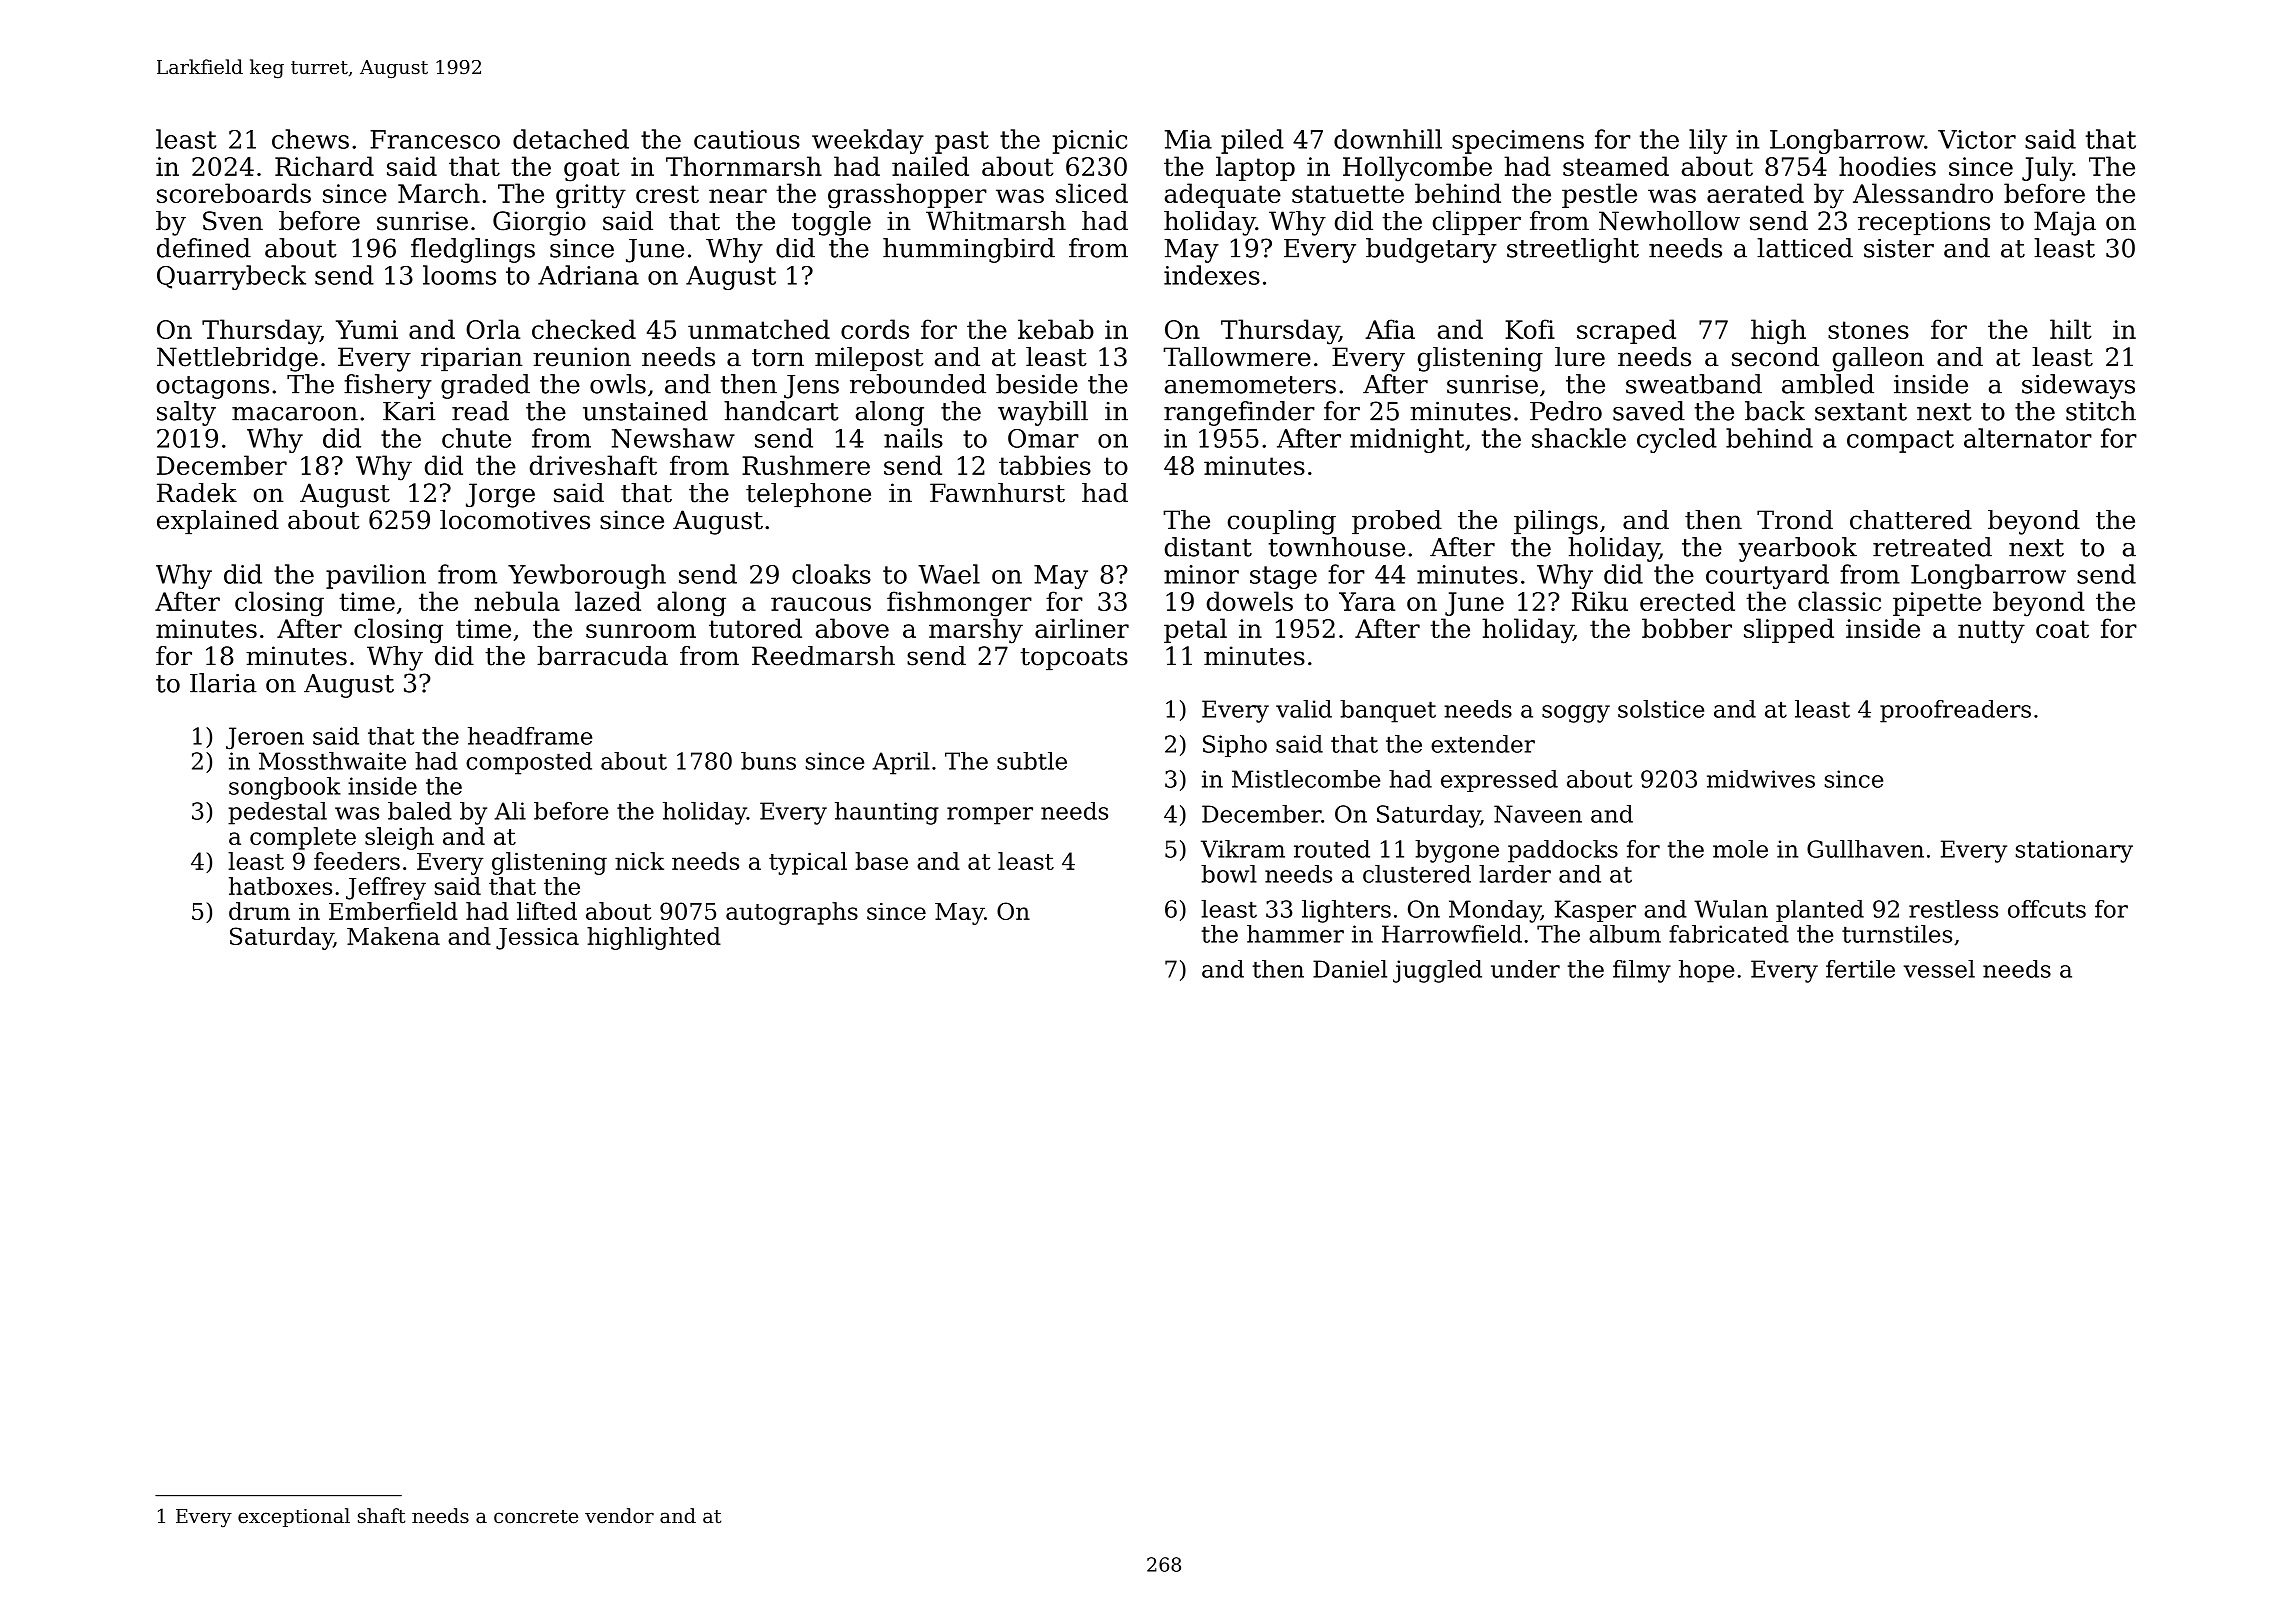  I want to click on exceptional, so click(294, 1517).
